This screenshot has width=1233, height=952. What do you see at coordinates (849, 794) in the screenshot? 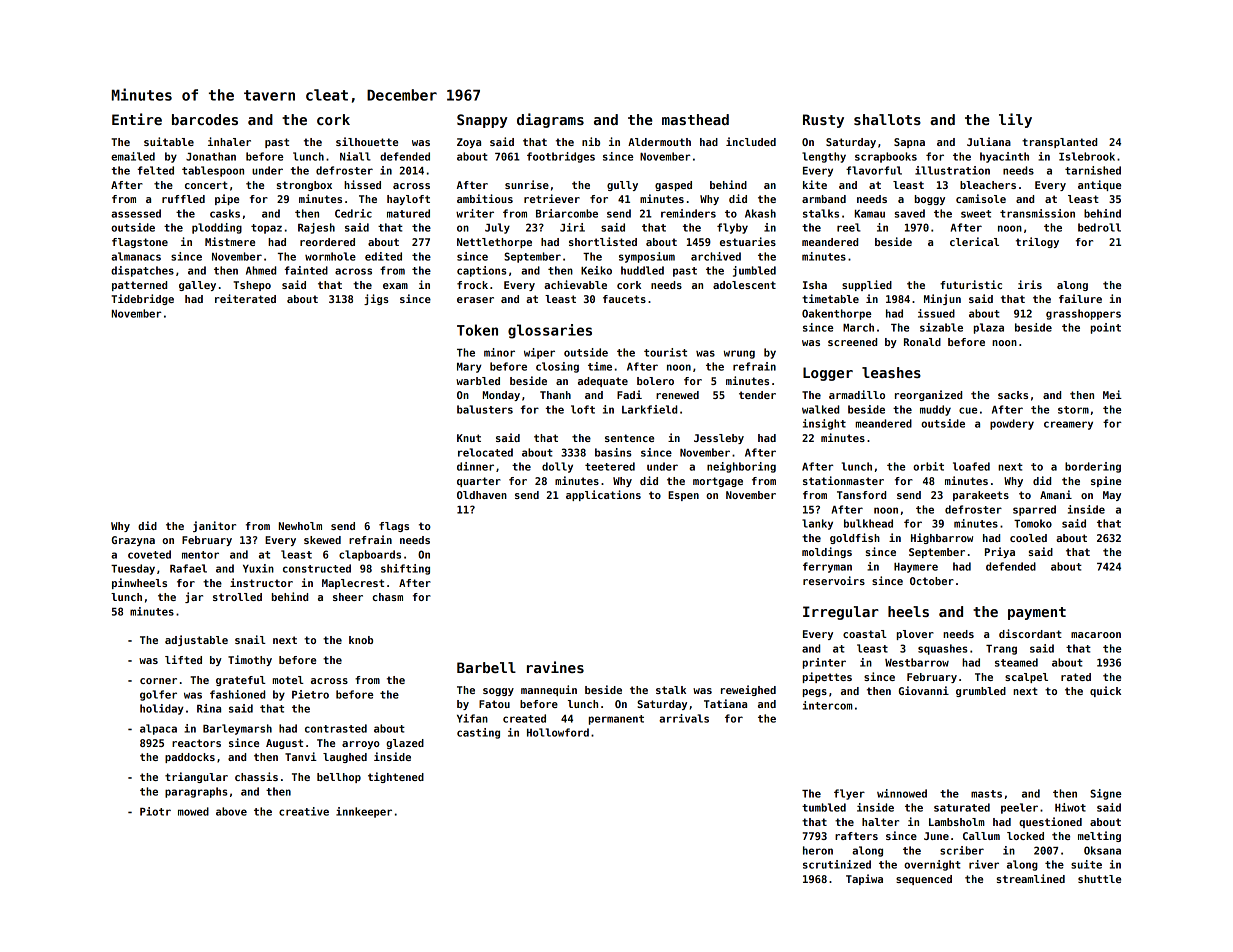
I see `flyer` at bounding box center [849, 794].
